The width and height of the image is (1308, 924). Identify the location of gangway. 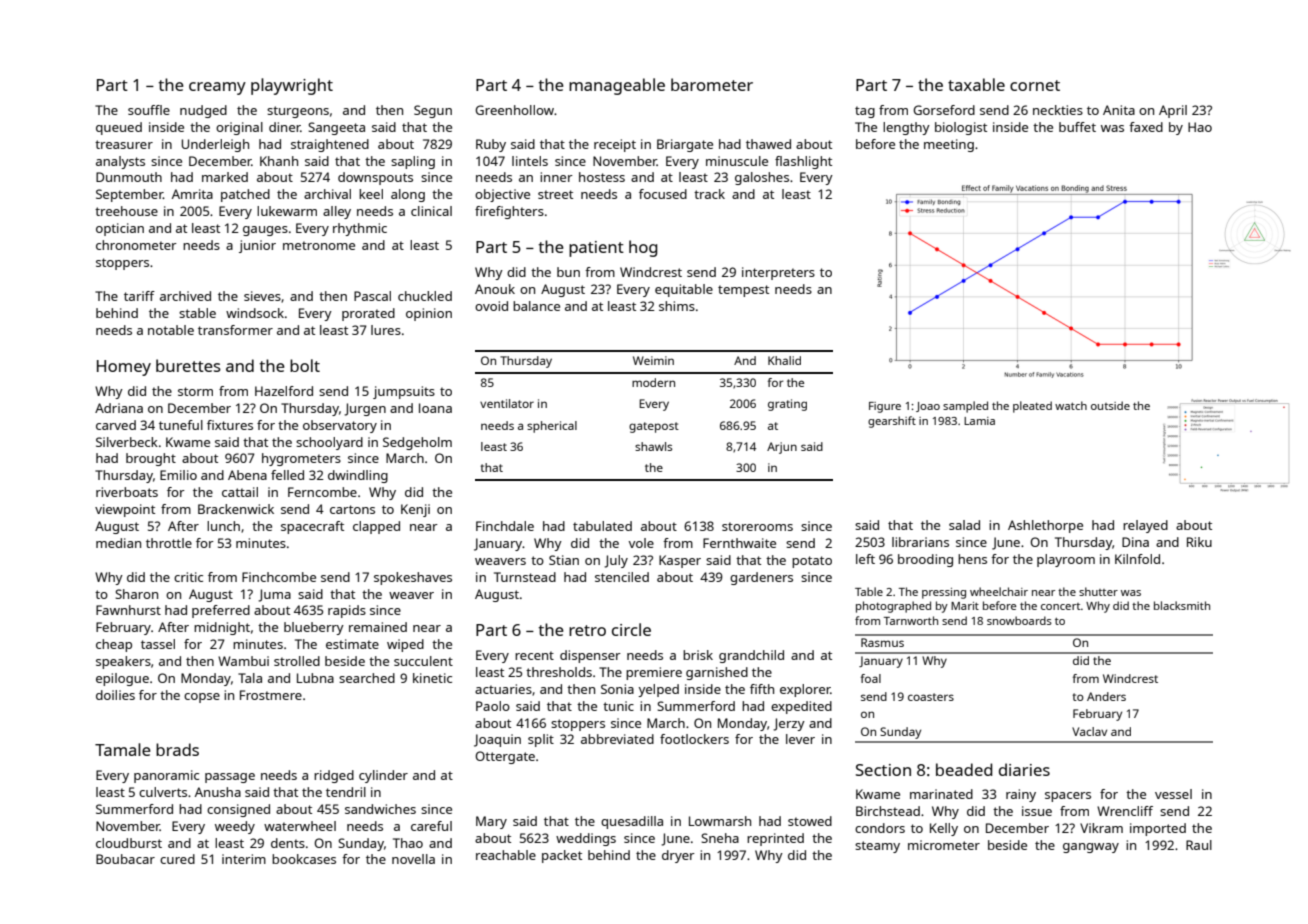
(1091, 848).
